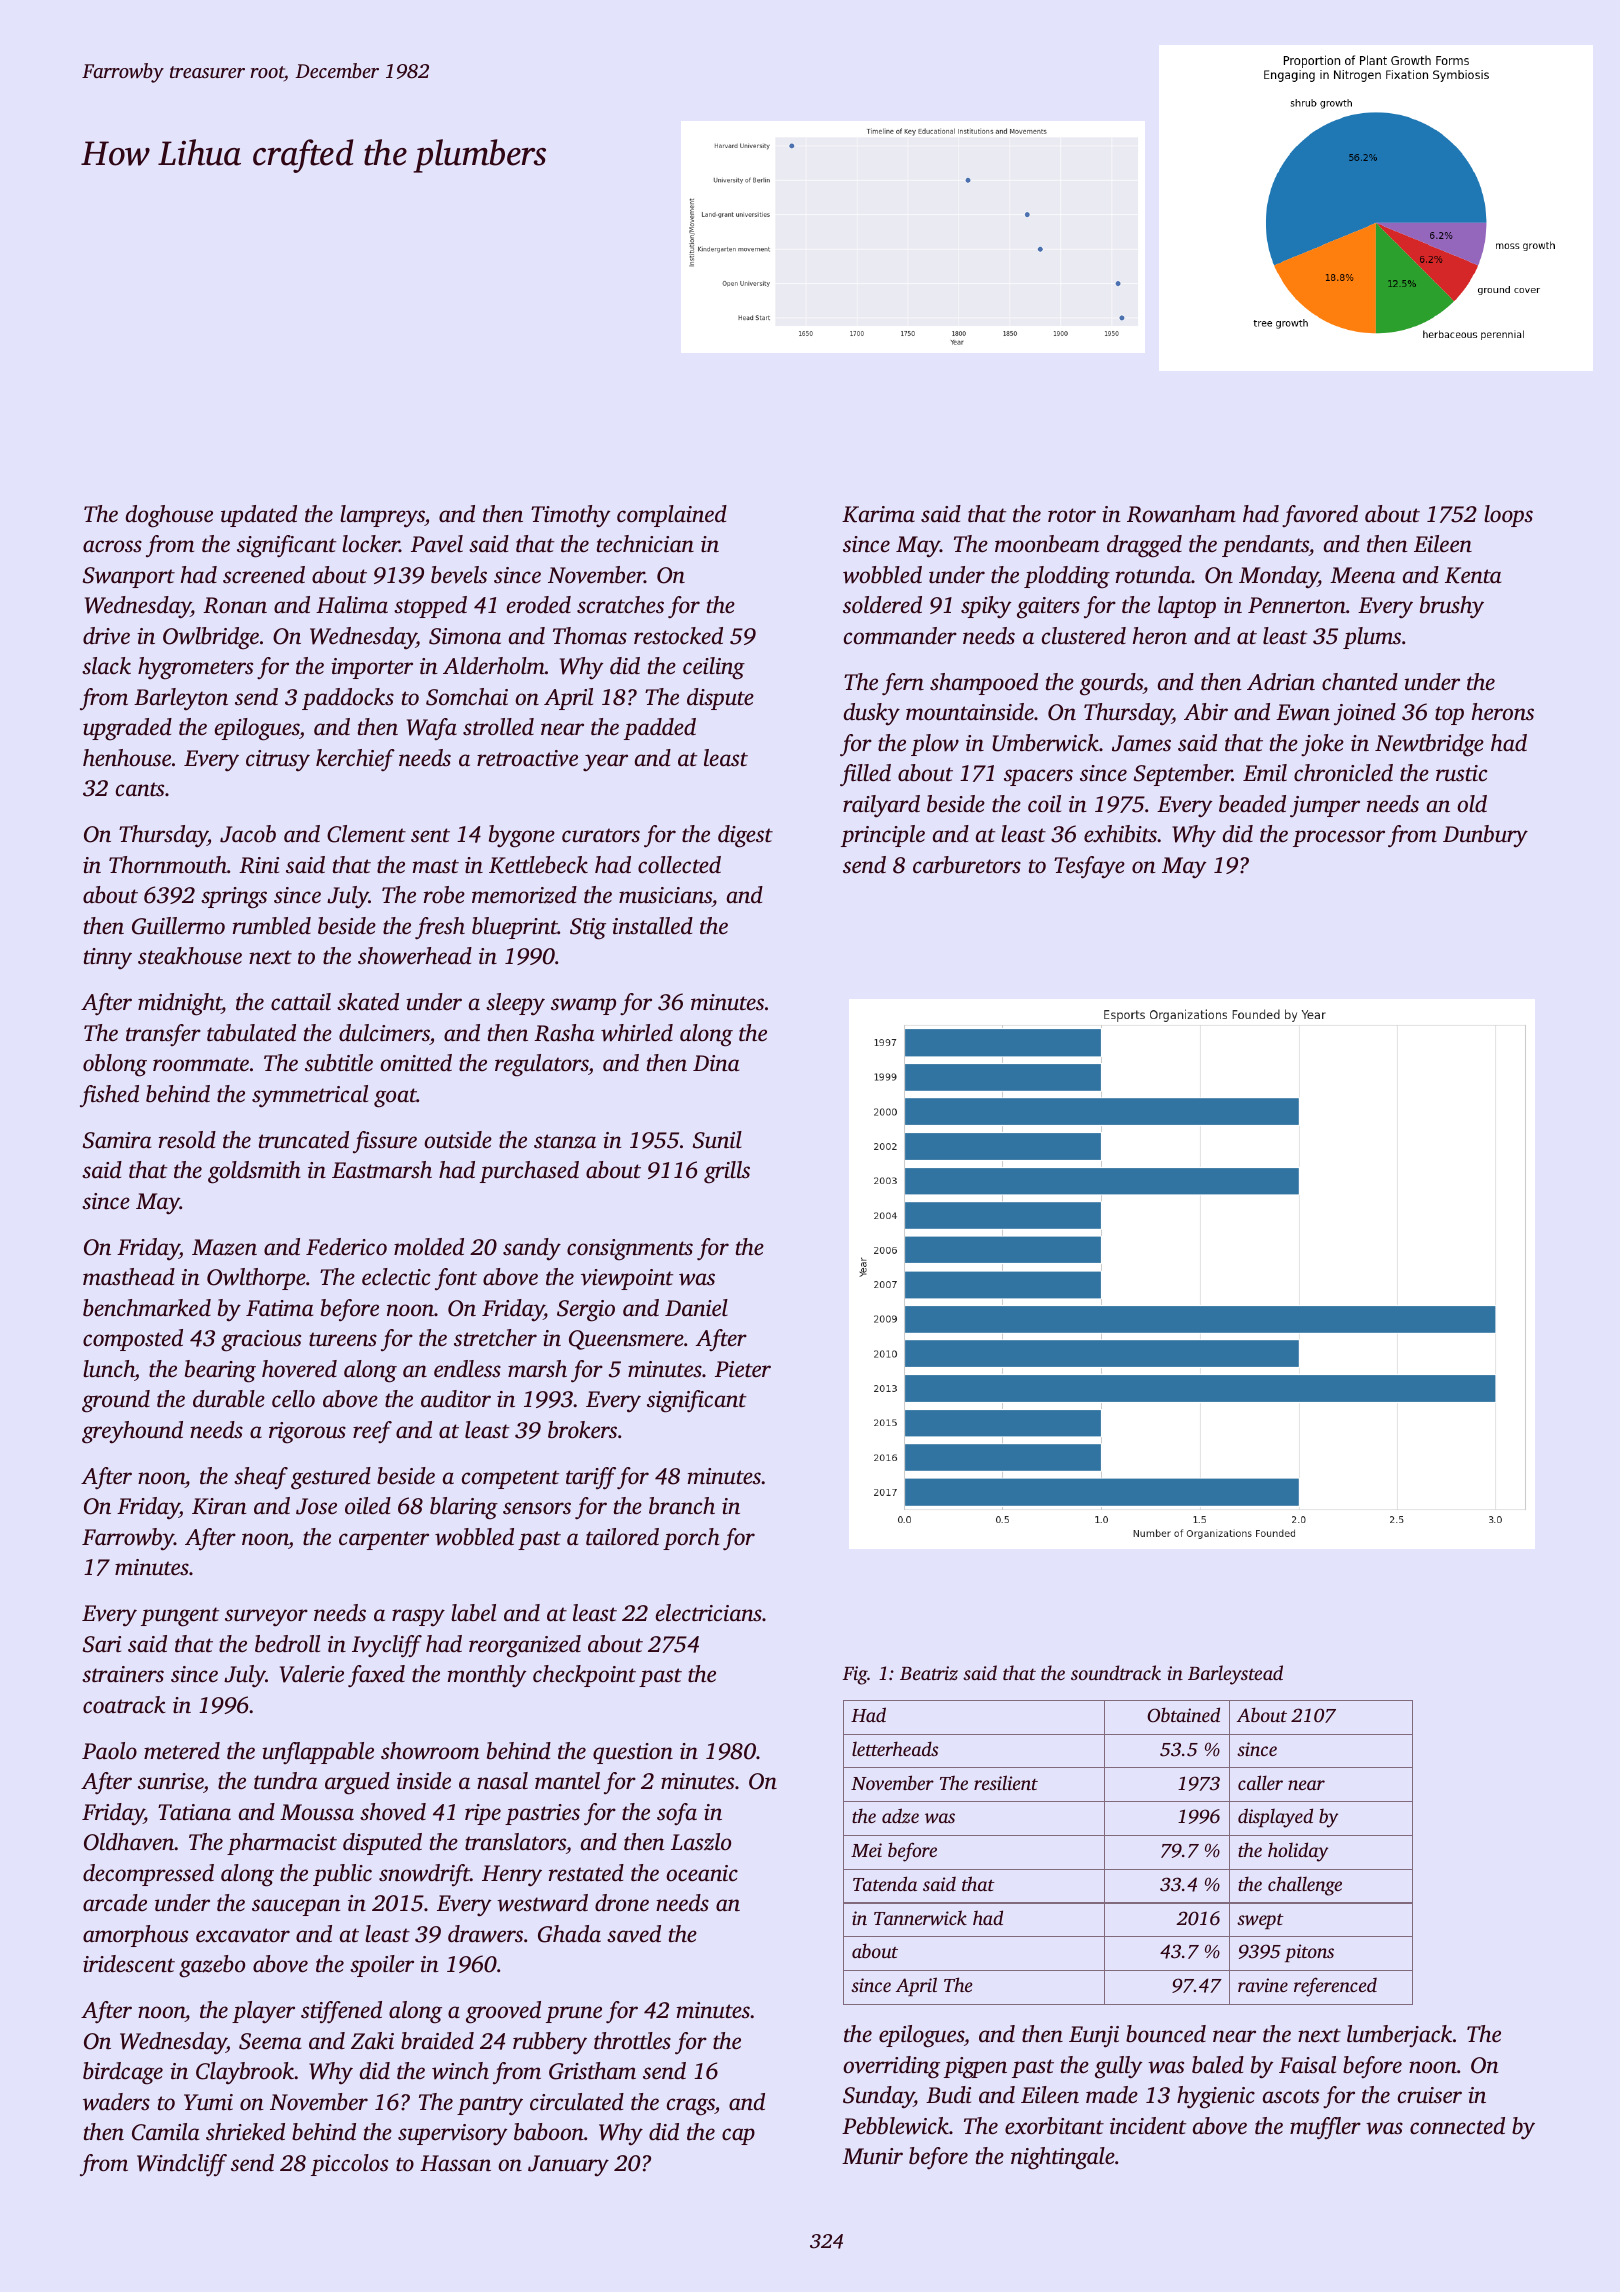 Image resolution: width=1620 pixels, height=2292 pixels. Describe the element at coordinates (456, 1399) in the screenshot. I see `auditor` at that location.
